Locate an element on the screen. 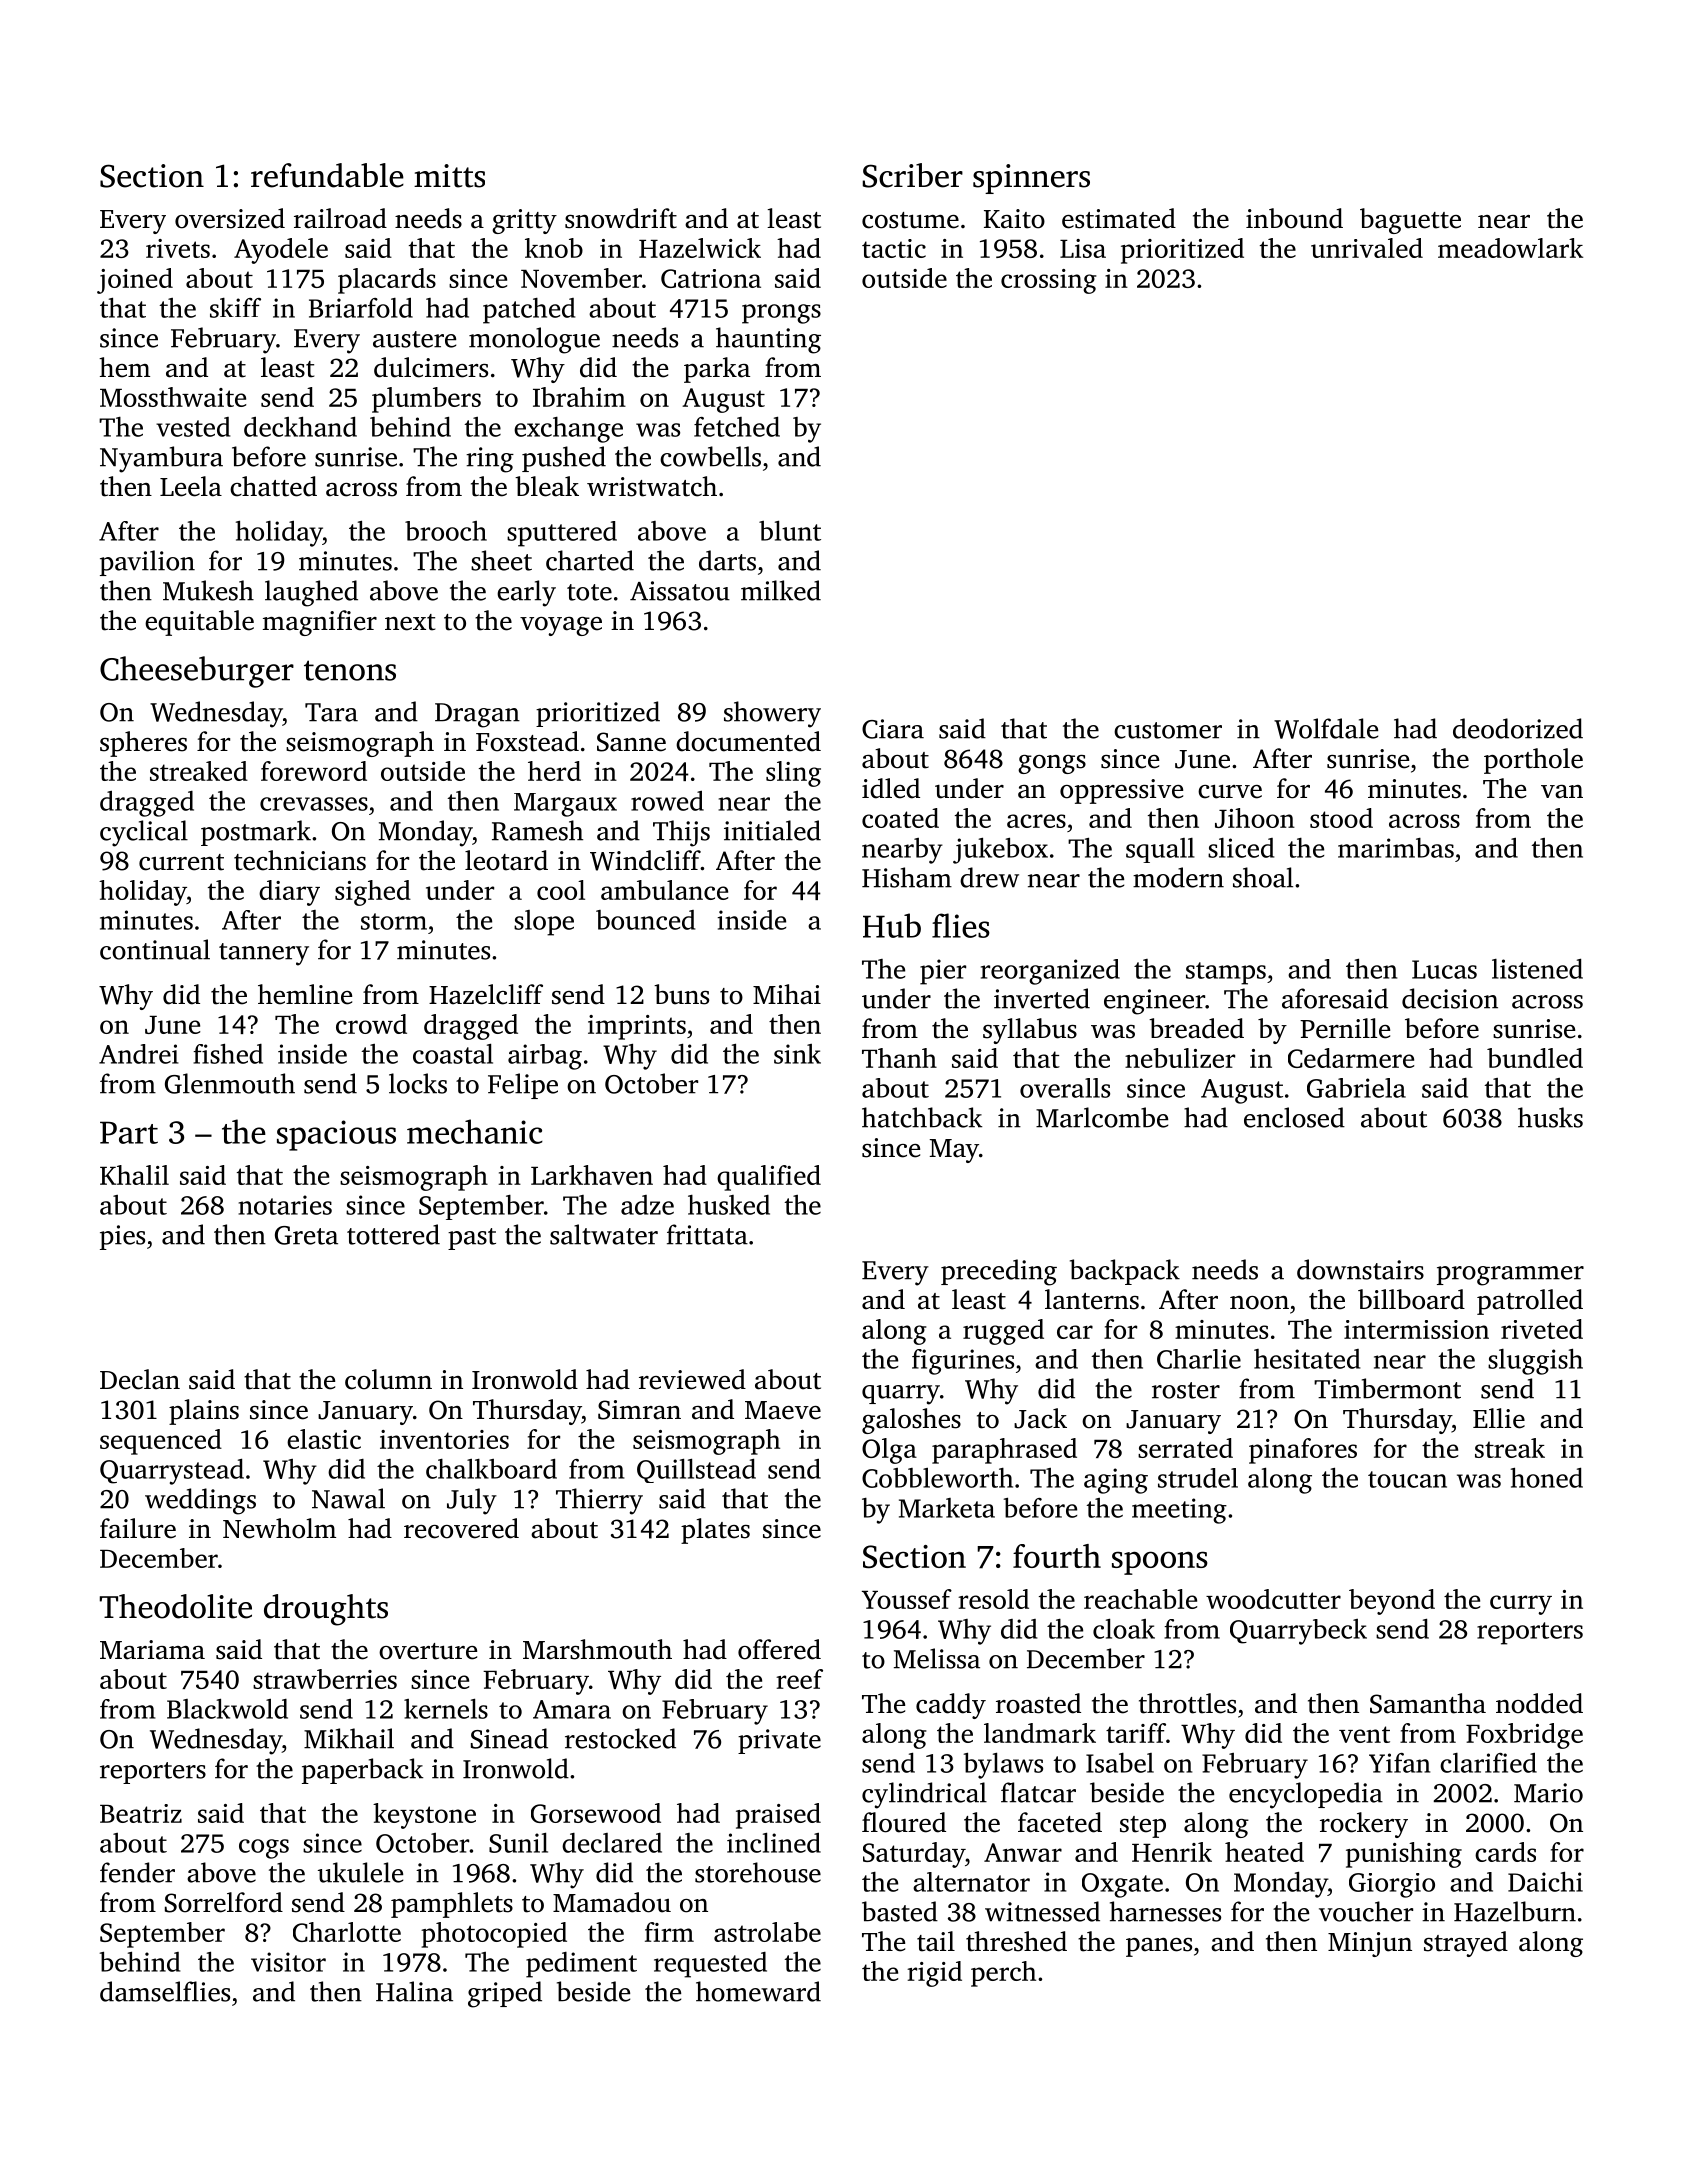  Wolfdale is located at coordinates (1326, 728).
